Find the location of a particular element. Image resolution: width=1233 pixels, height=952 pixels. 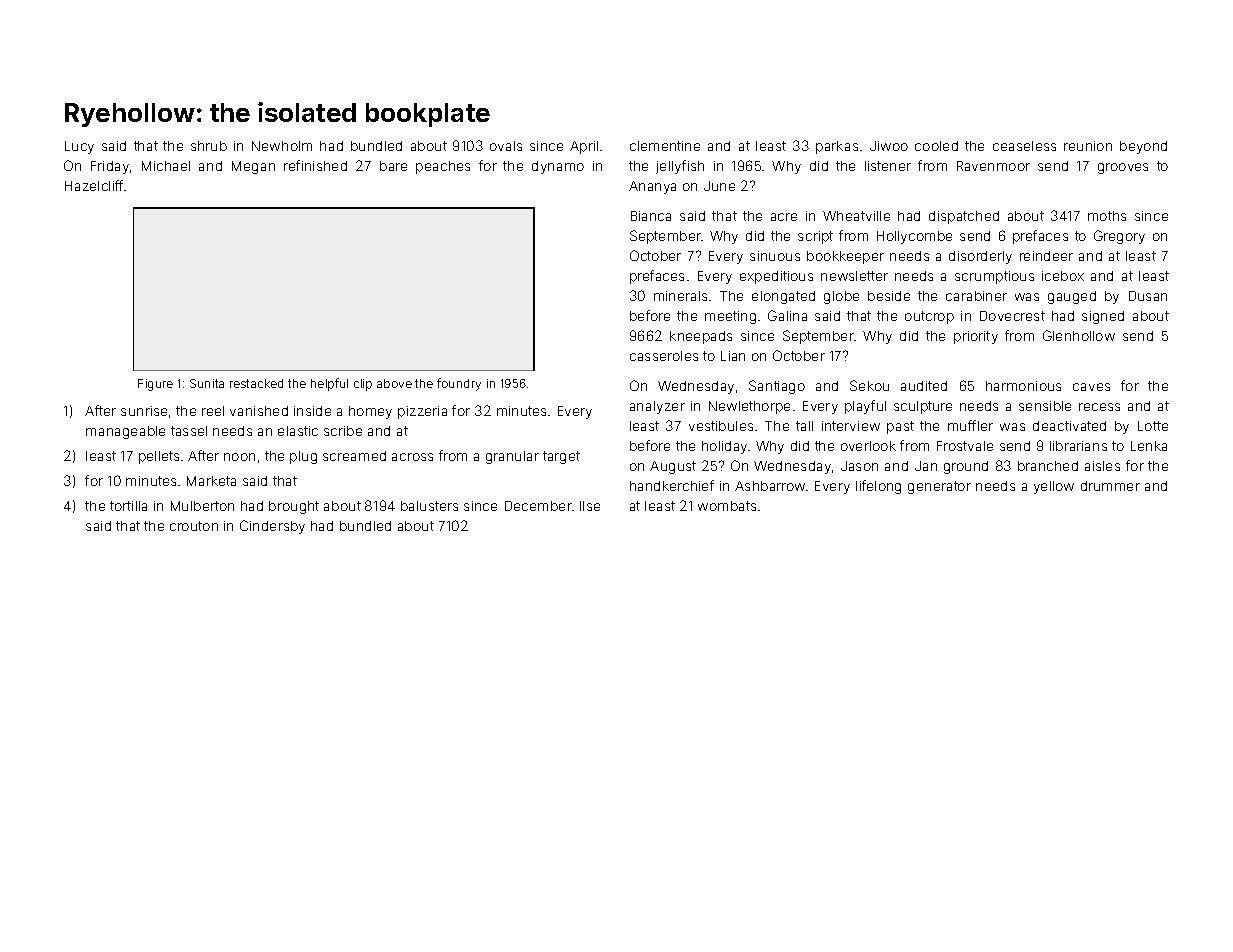

expeditious is located at coordinates (776, 277).
